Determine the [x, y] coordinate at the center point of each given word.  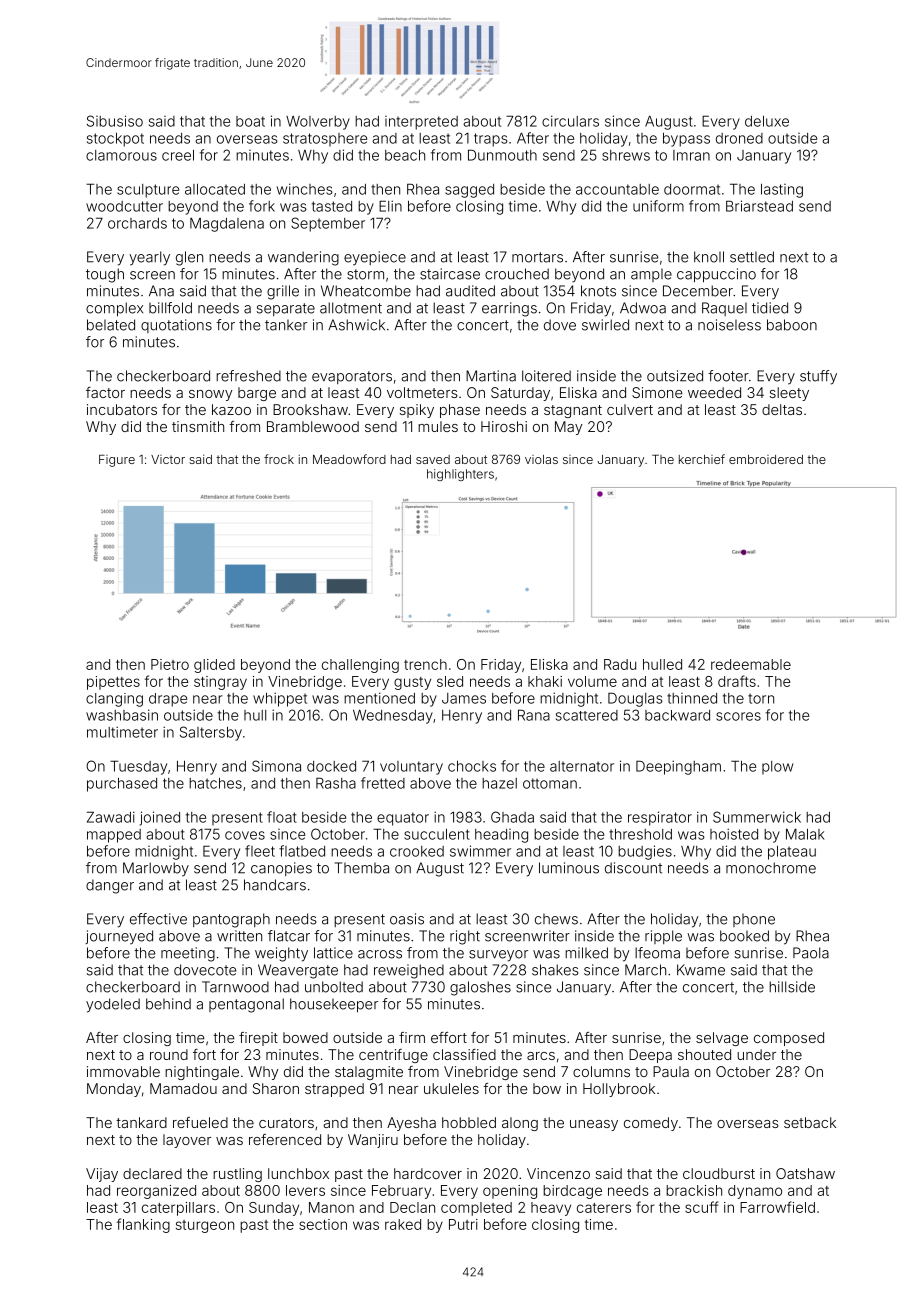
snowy [210, 395]
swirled [605, 325]
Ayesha [411, 1124]
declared [152, 1173]
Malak [805, 834]
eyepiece [375, 258]
